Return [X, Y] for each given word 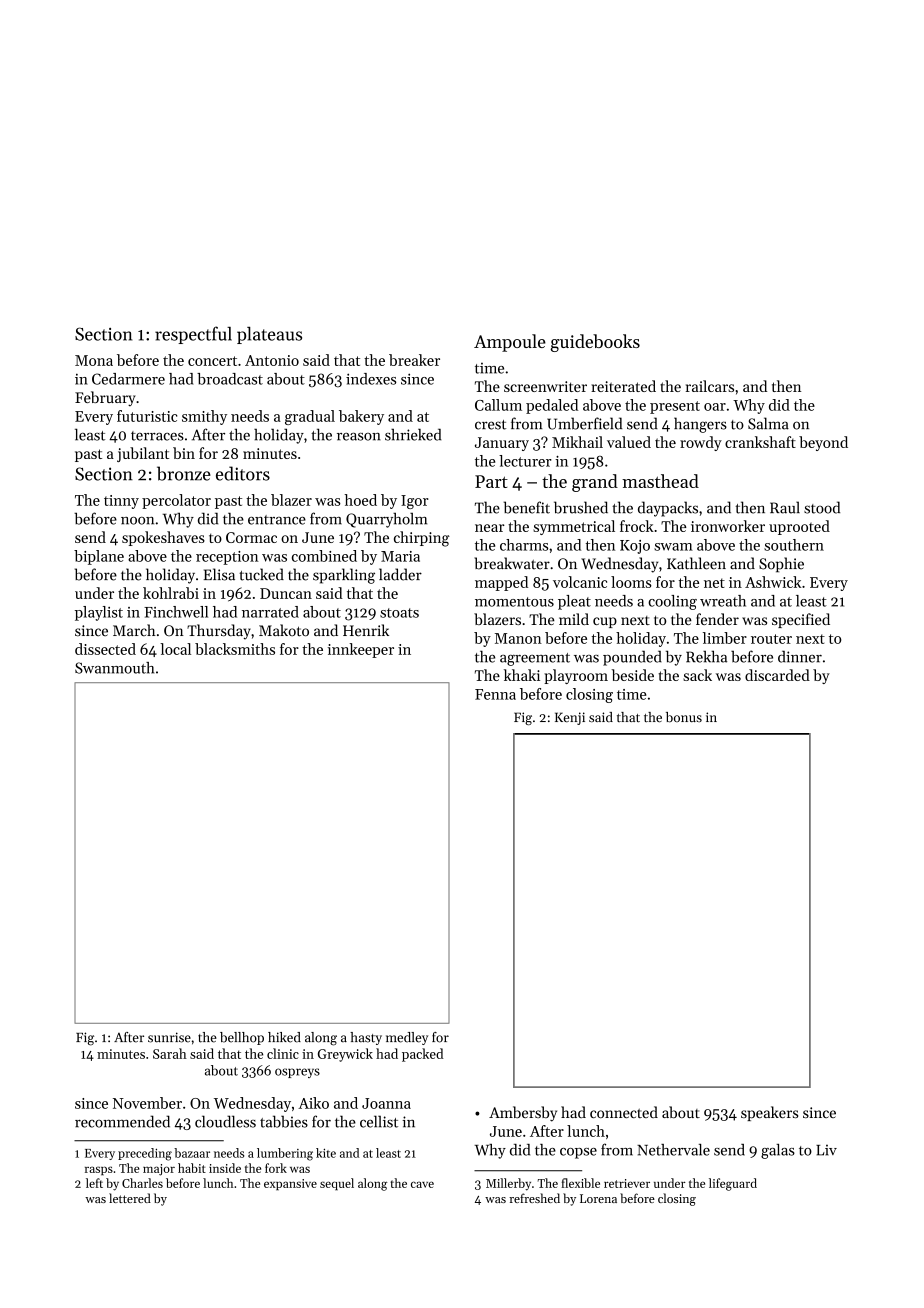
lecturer [525, 461]
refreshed [534, 1198]
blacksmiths [235, 649]
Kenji [570, 718]
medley [407, 1038]
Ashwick [773, 582]
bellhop [242, 1038]
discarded [777, 675]
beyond [823, 443]
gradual [310, 417]
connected [624, 1112]
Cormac [251, 537]
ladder [400, 574]
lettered [130, 1198]
